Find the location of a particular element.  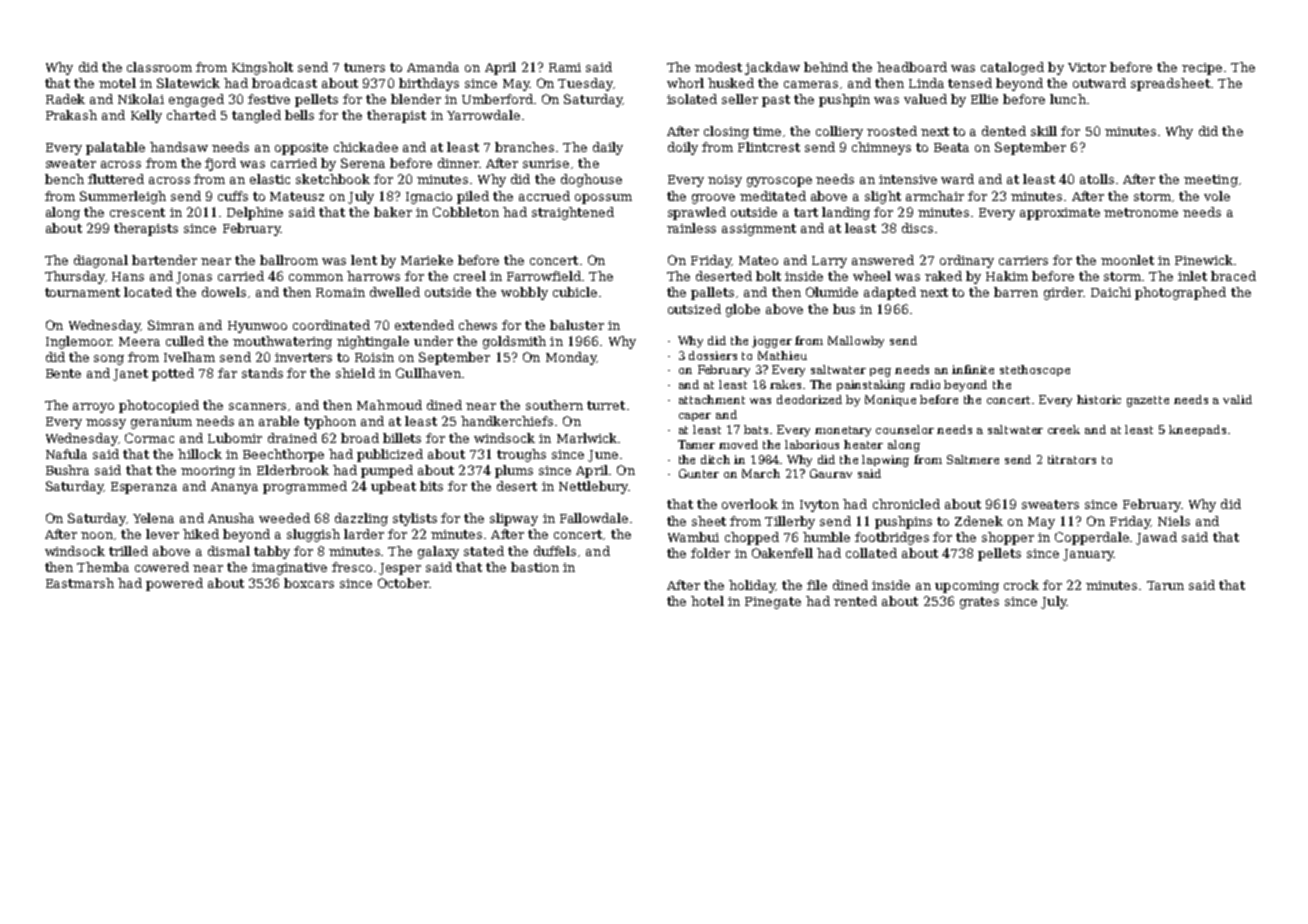

stated is located at coordinates (484, 551).
